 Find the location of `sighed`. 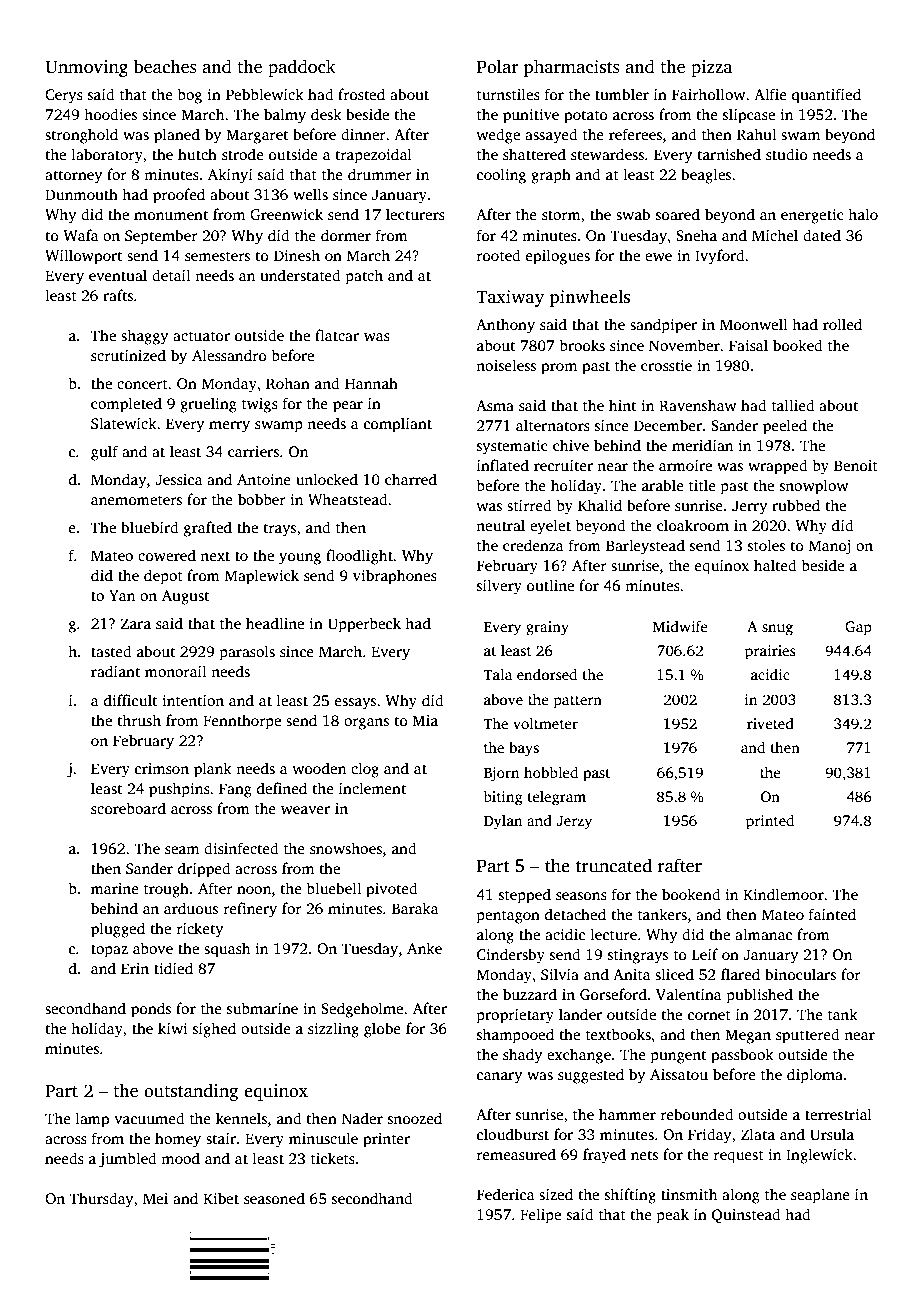

sighed is located at coordinates (214, 1030).
